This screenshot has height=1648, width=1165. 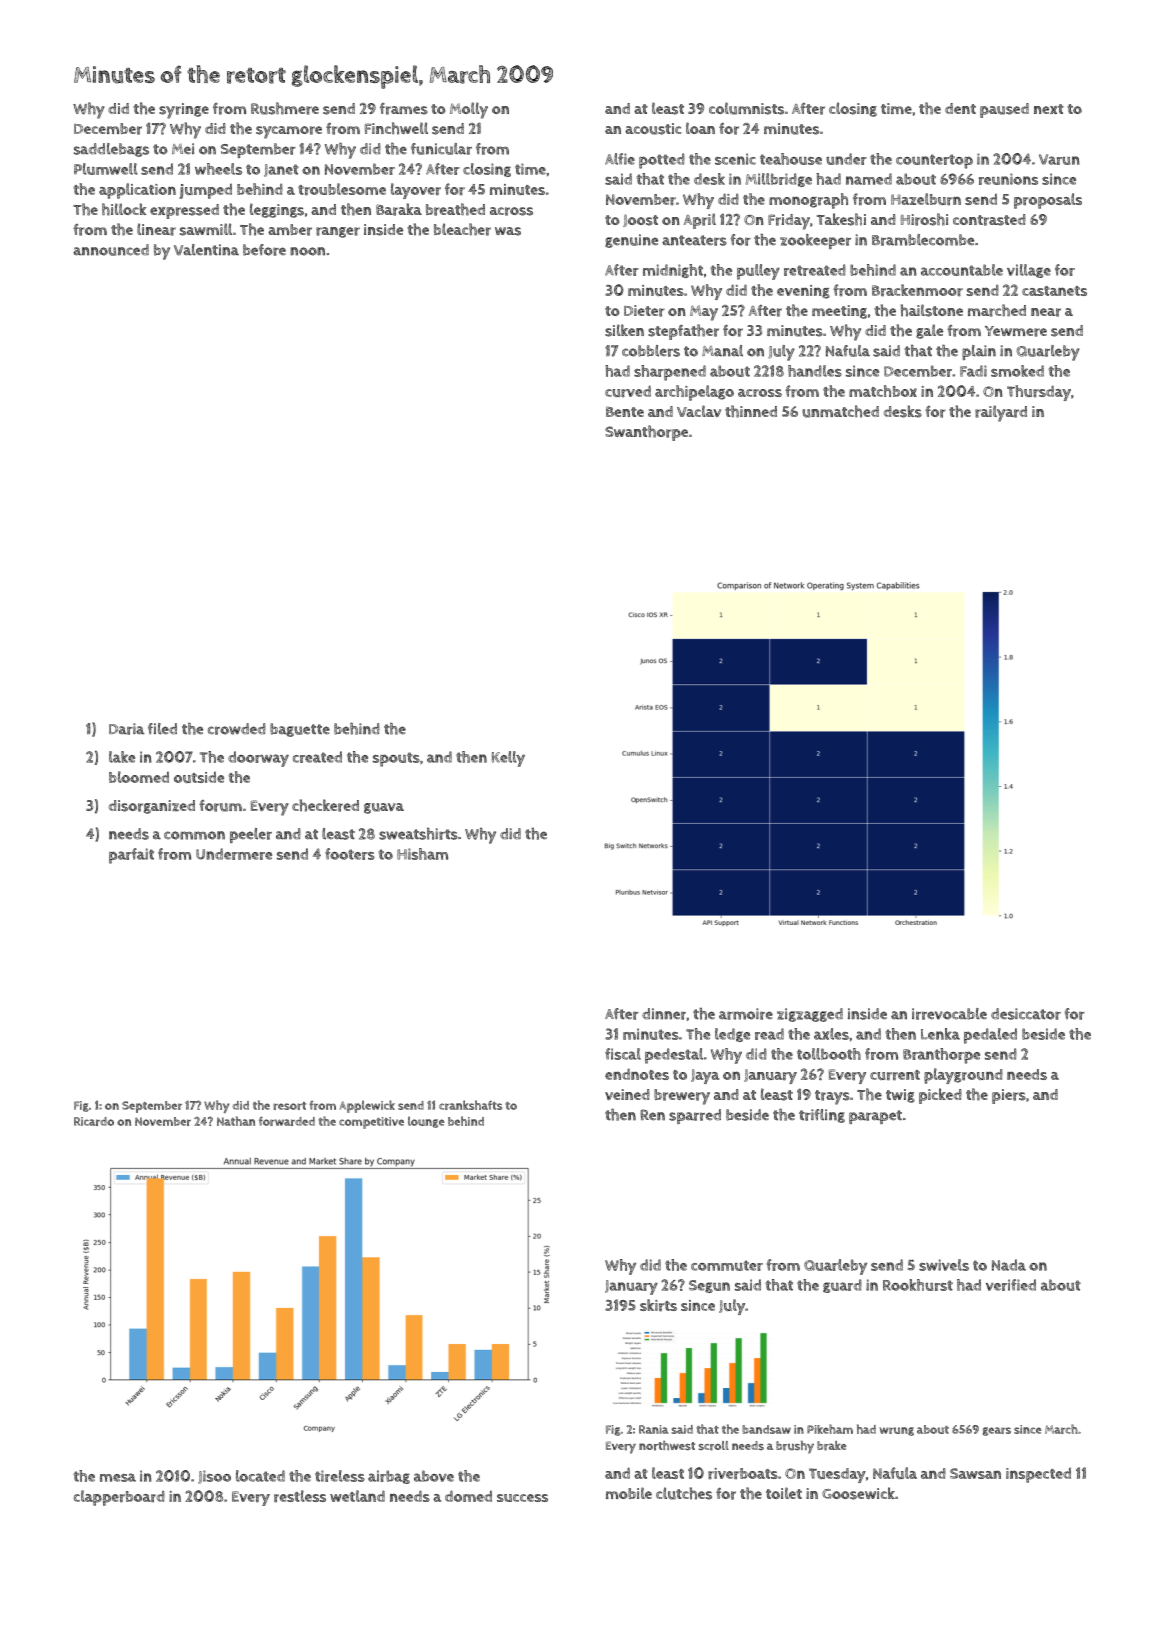 What do you see at coordinates (664, 1014) in the screenshot?
I see `dinner` at bounding box center [664, 1014].
